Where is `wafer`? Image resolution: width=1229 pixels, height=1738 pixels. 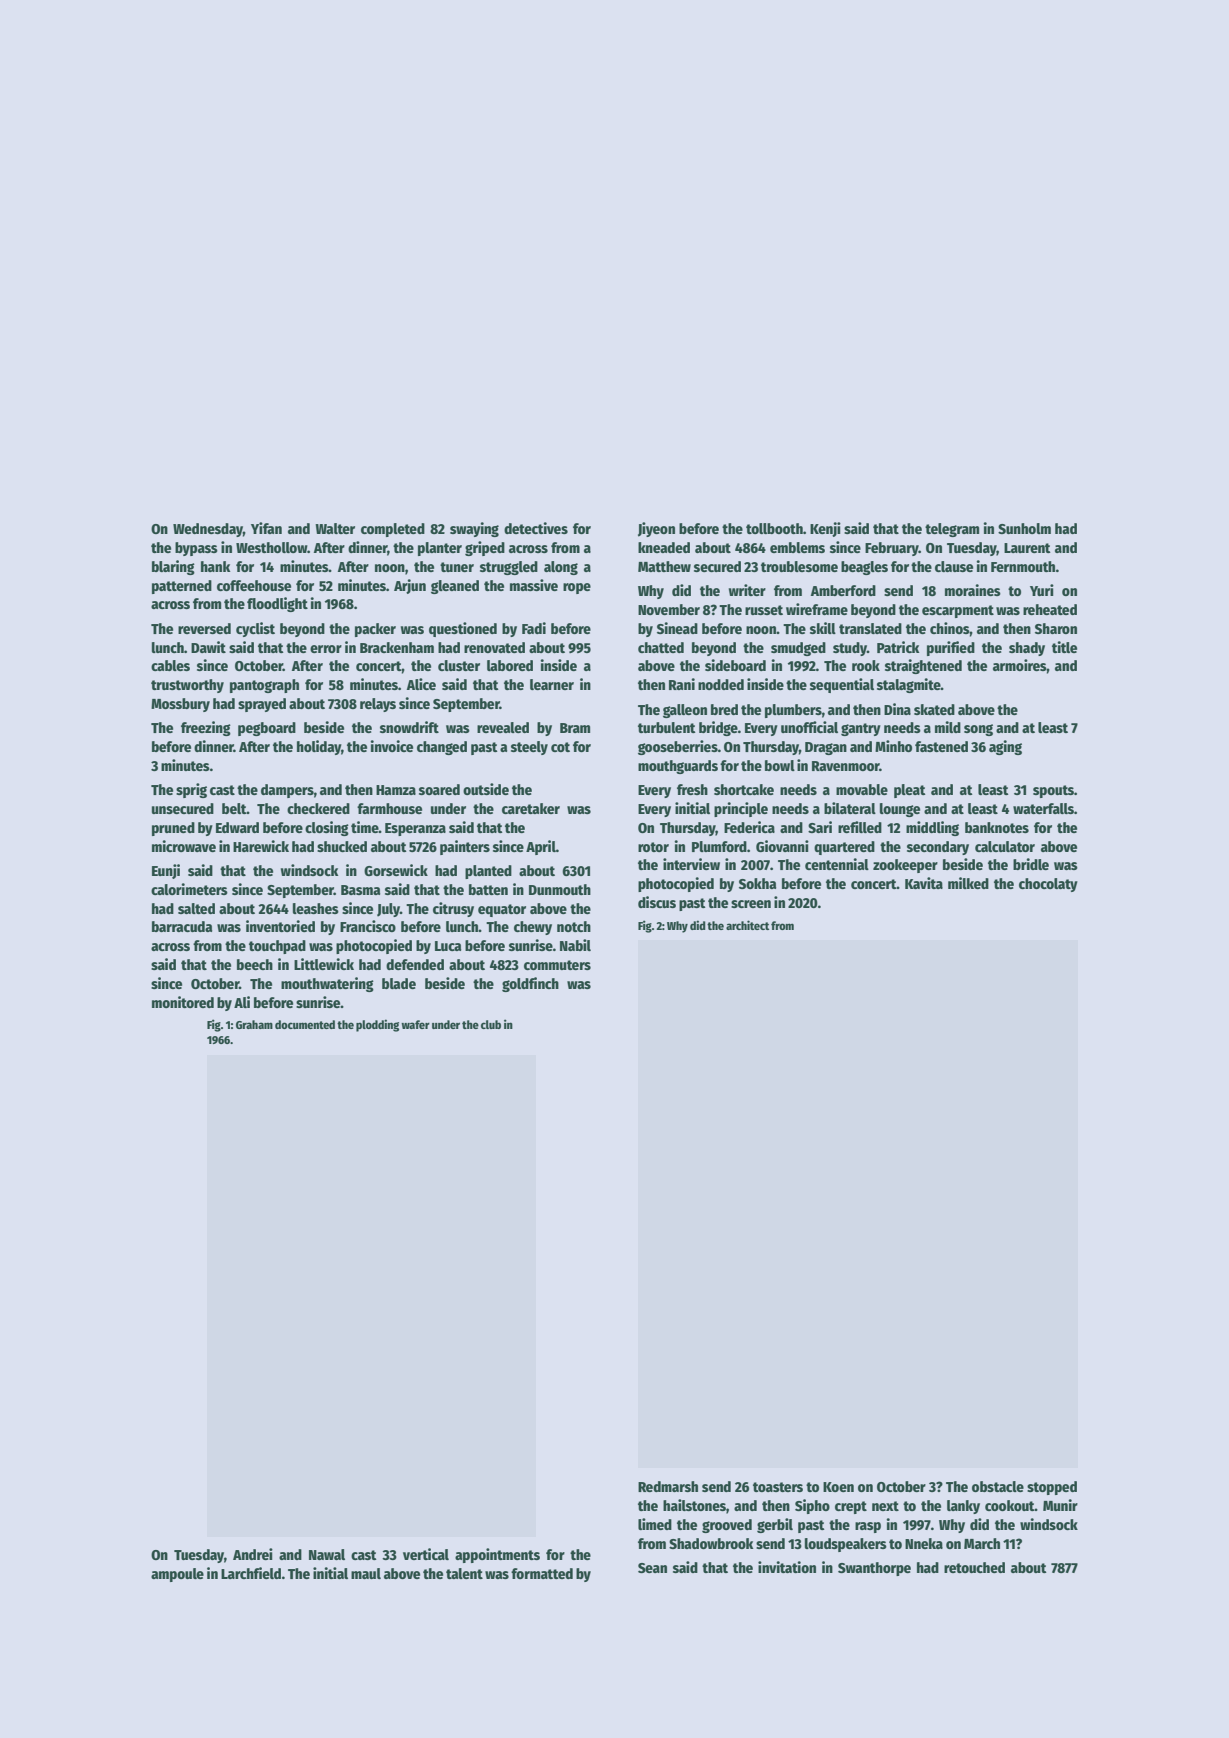 wafer is located at coordinates (415, 1024).
